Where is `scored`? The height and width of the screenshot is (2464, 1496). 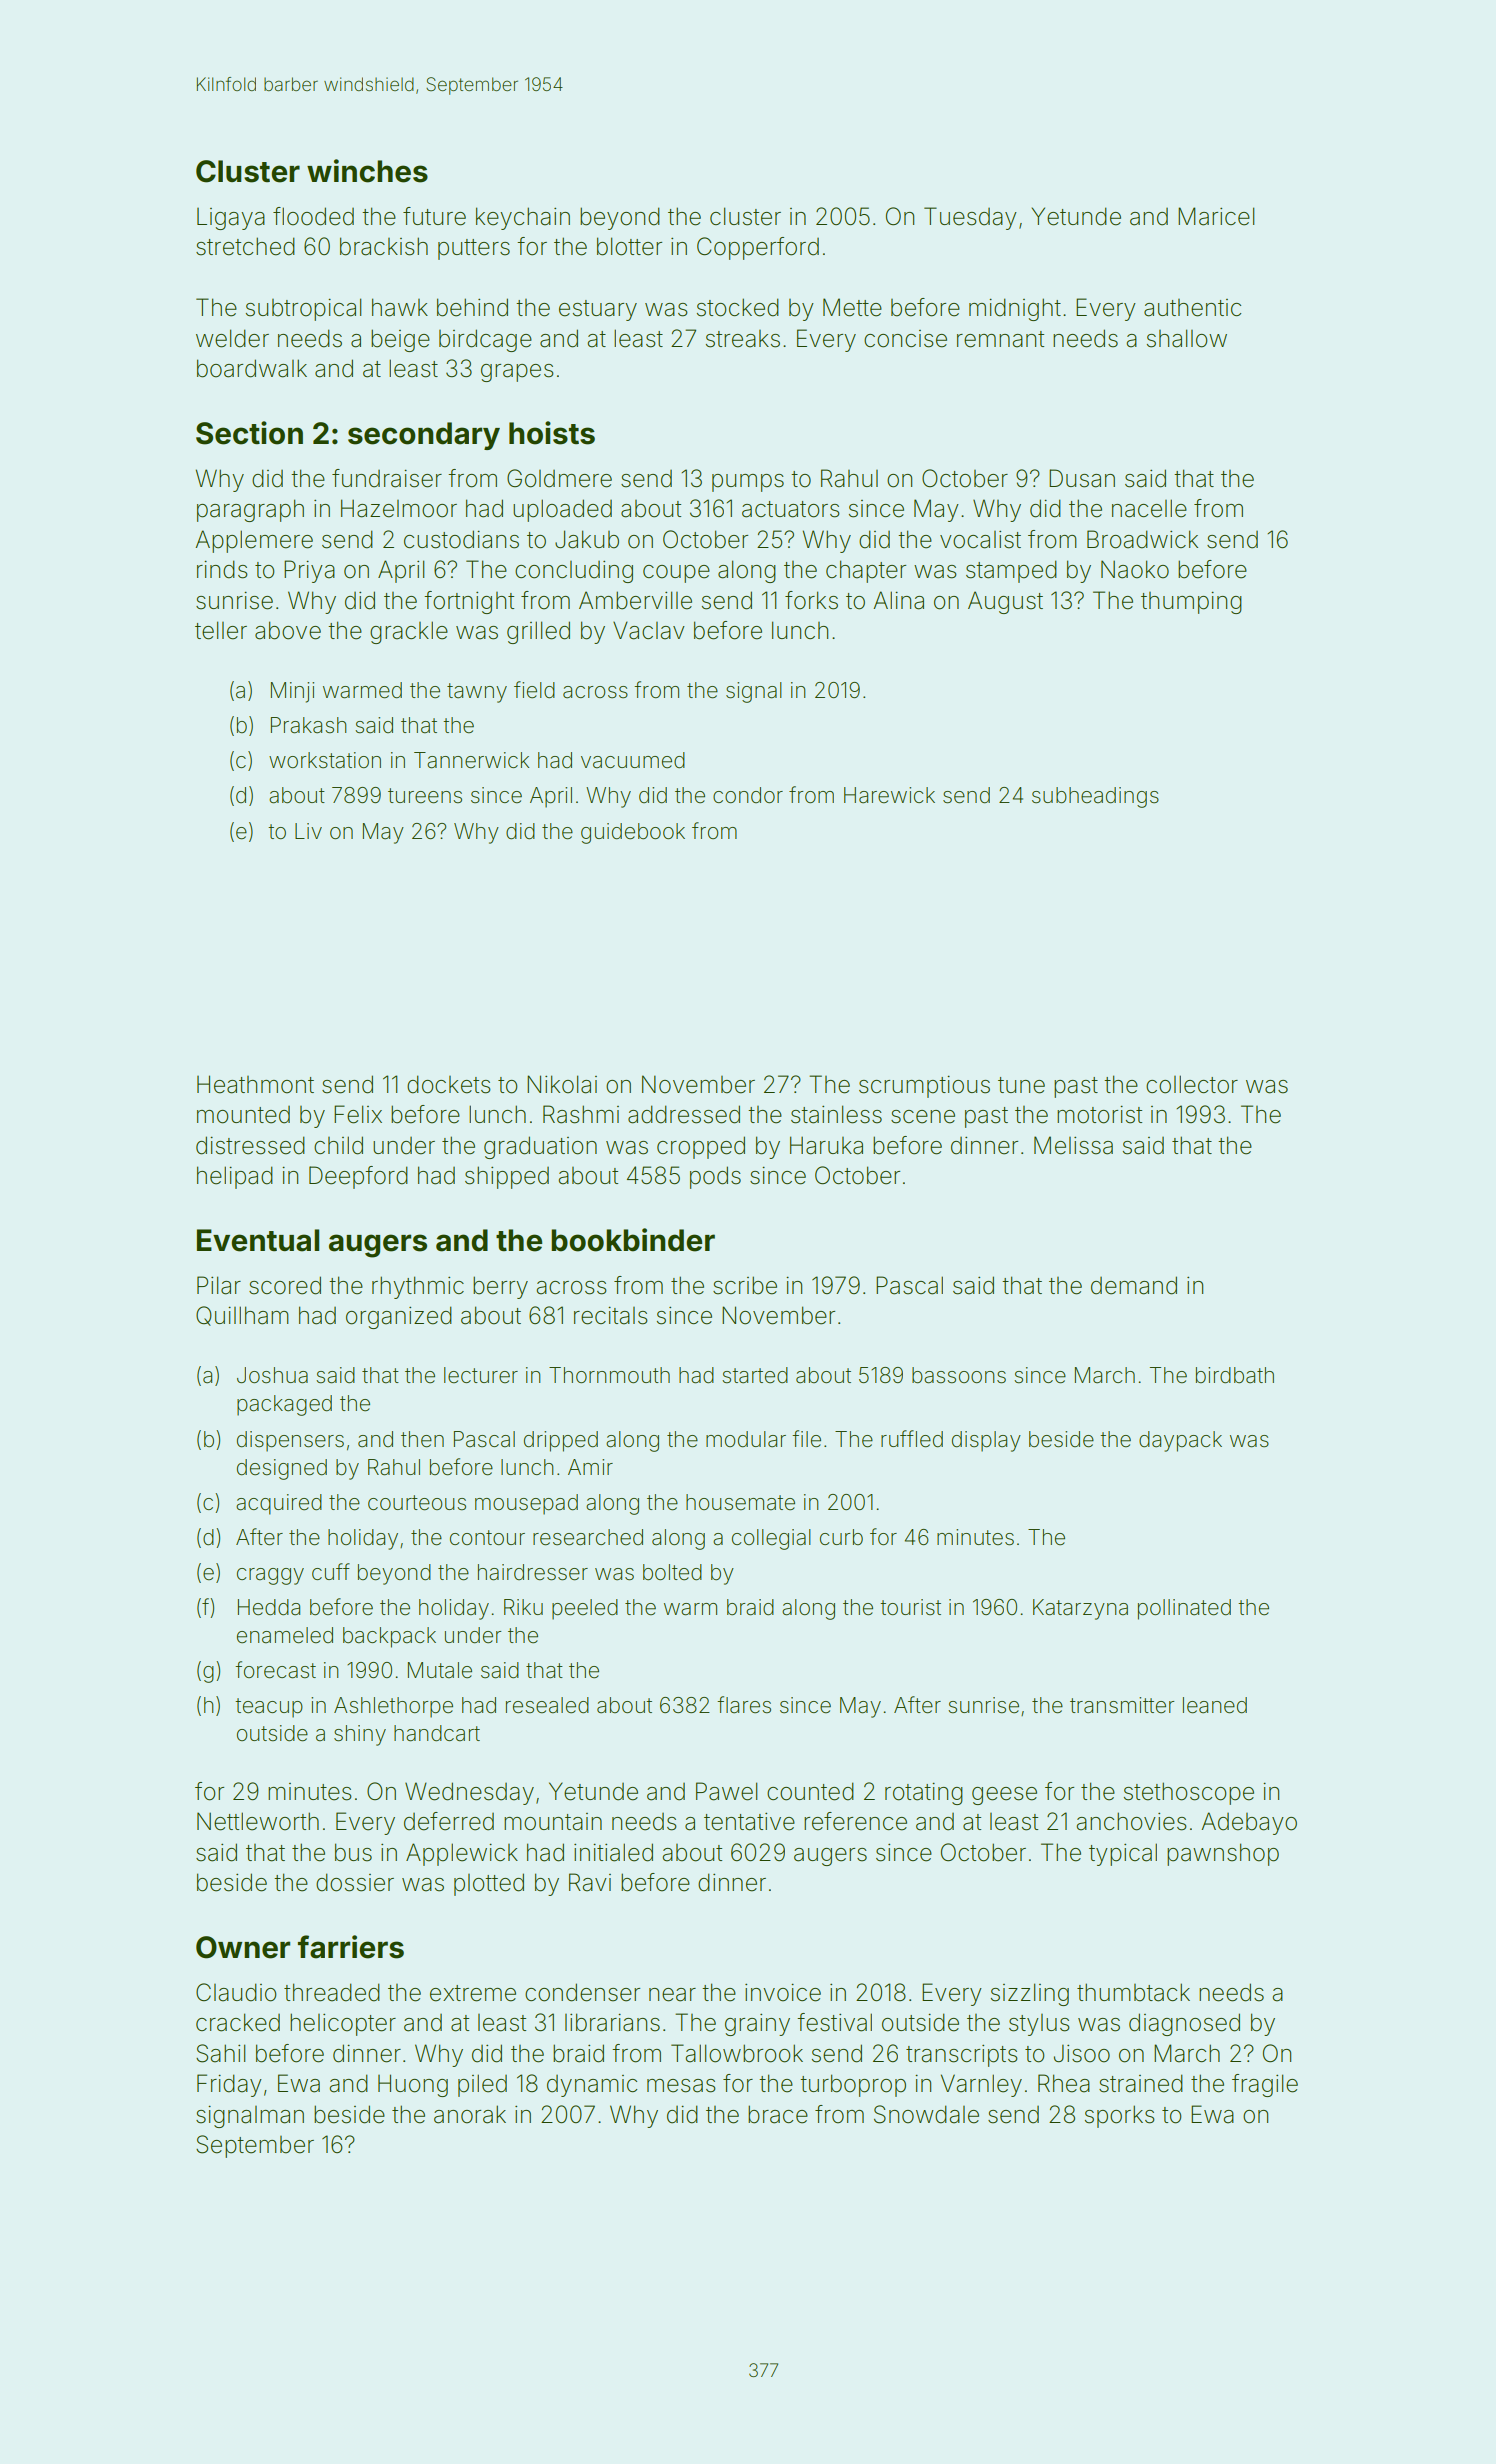
scored is located at coordinates (285, 1285).
